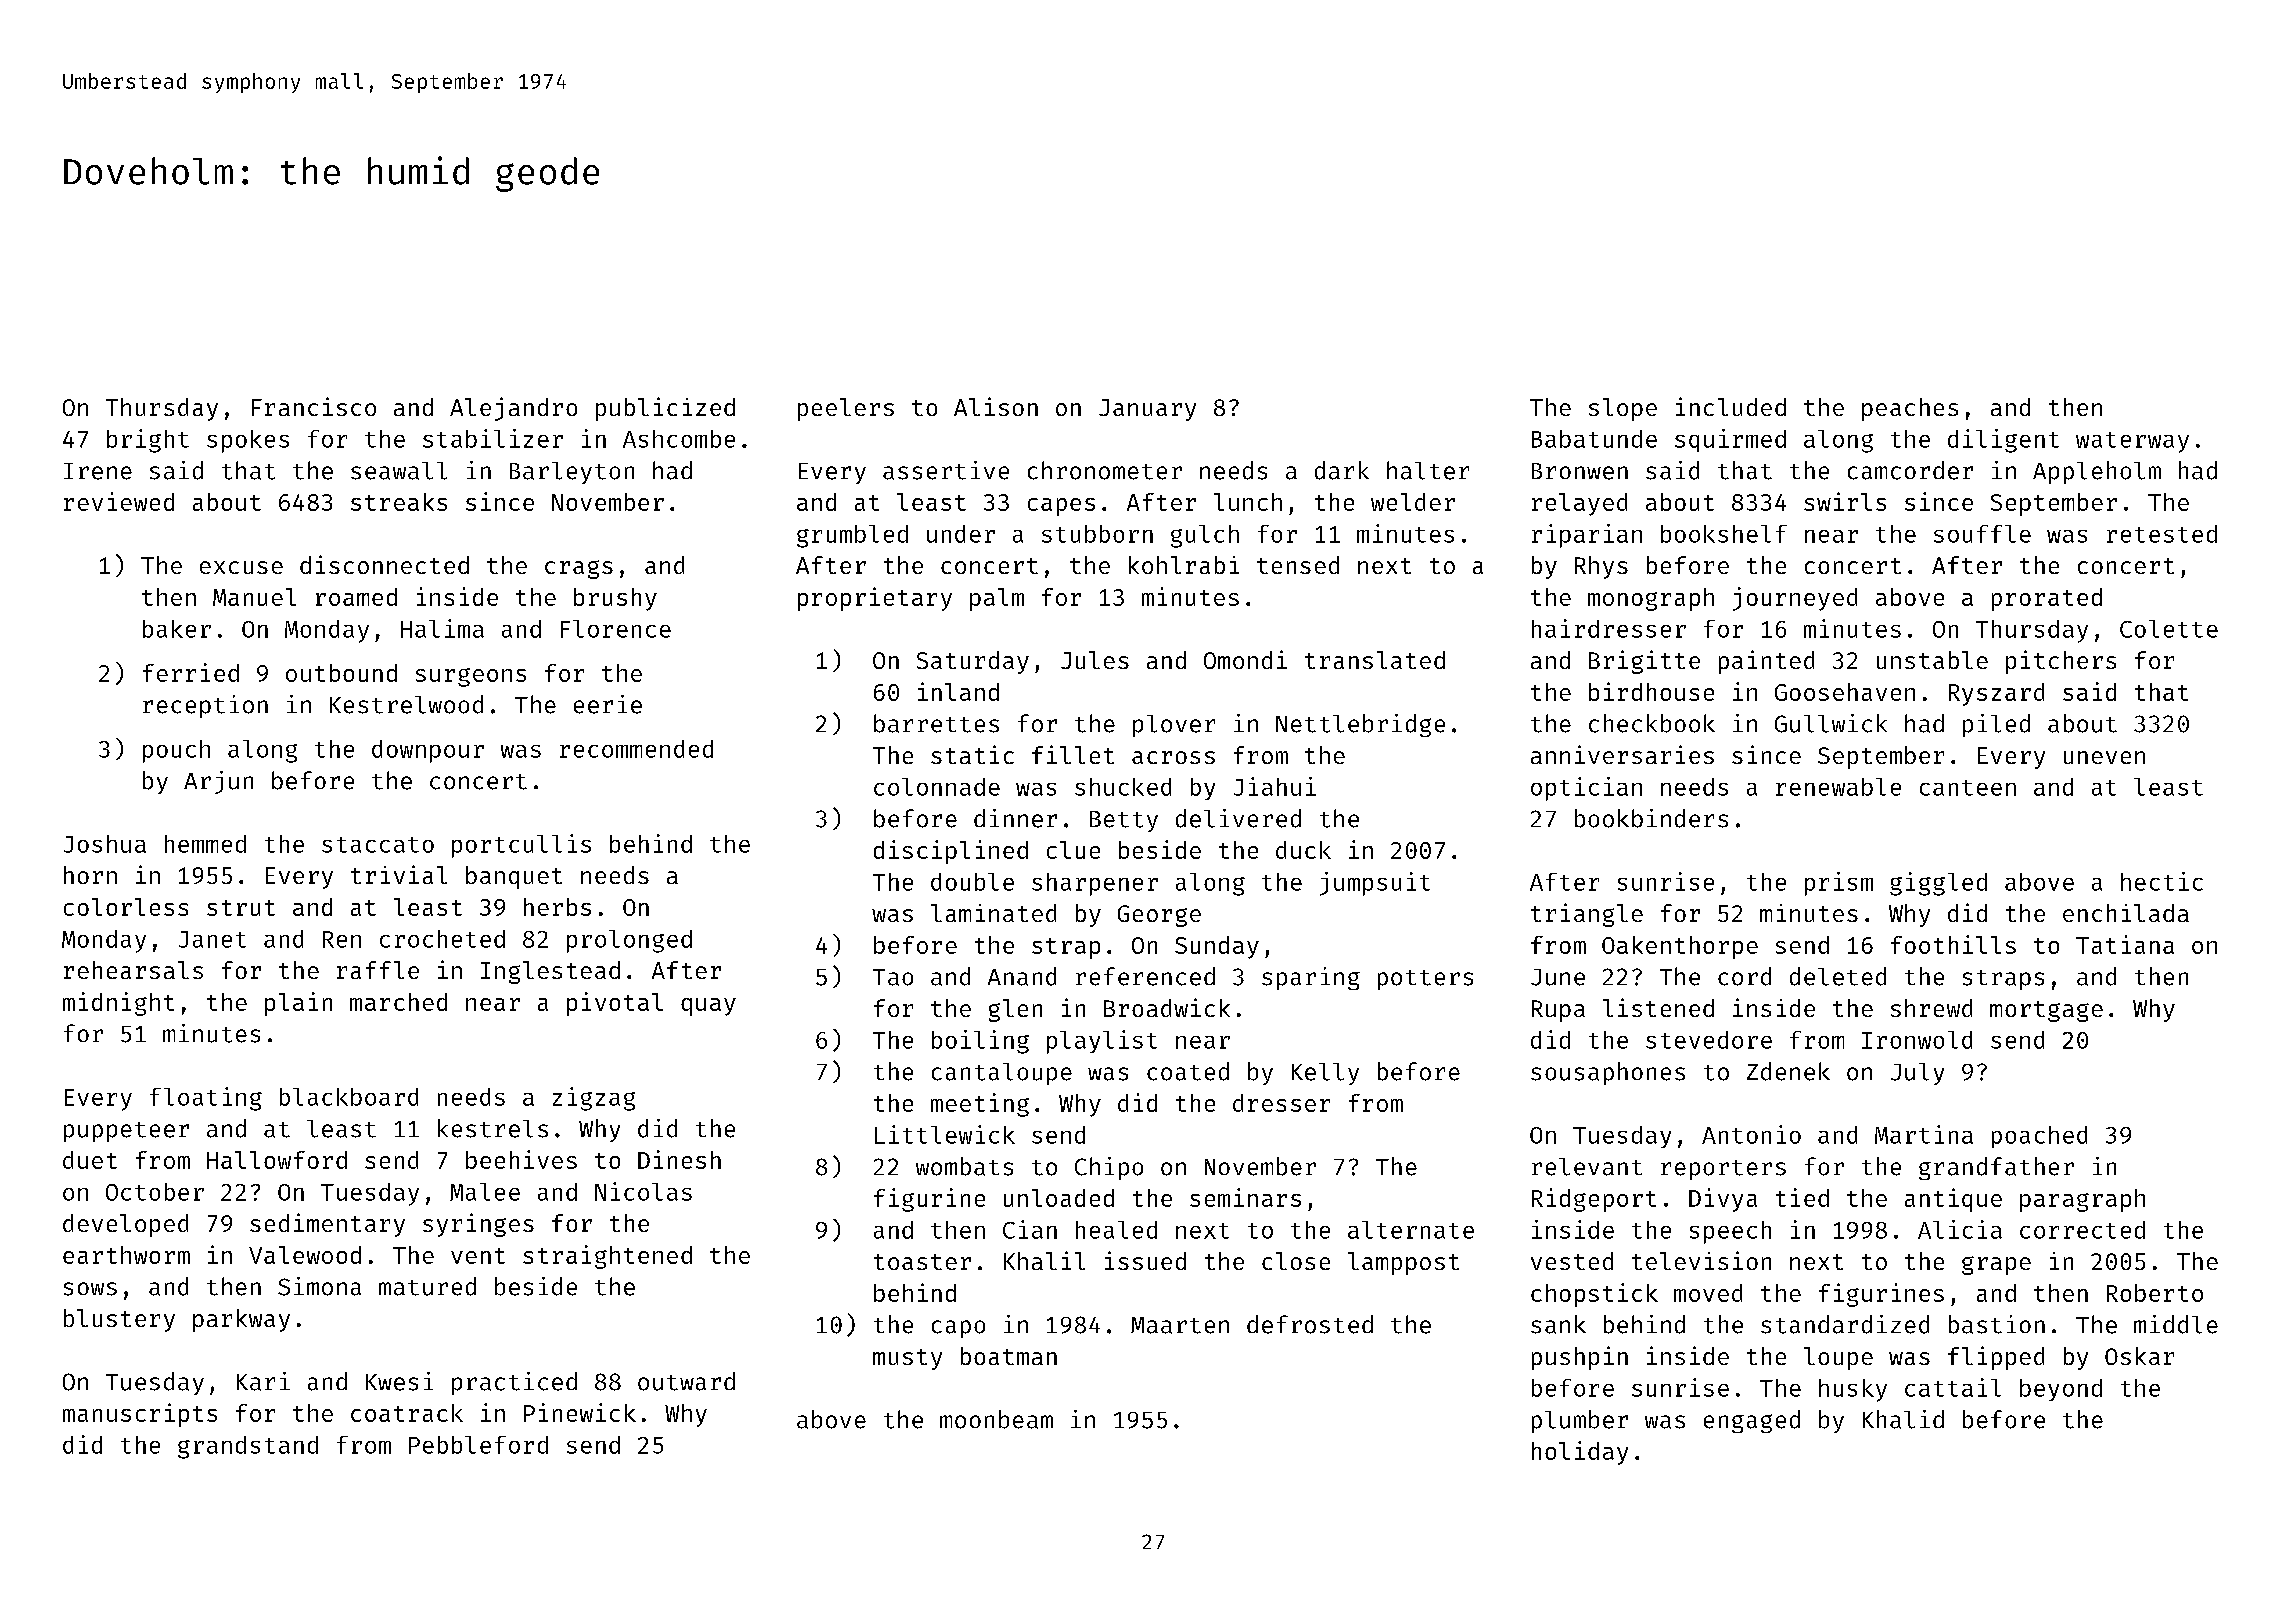 The image size is (2282, 1614). Describe the element at coordinates (98, 471) in the image. I see `Irene` at that location.
